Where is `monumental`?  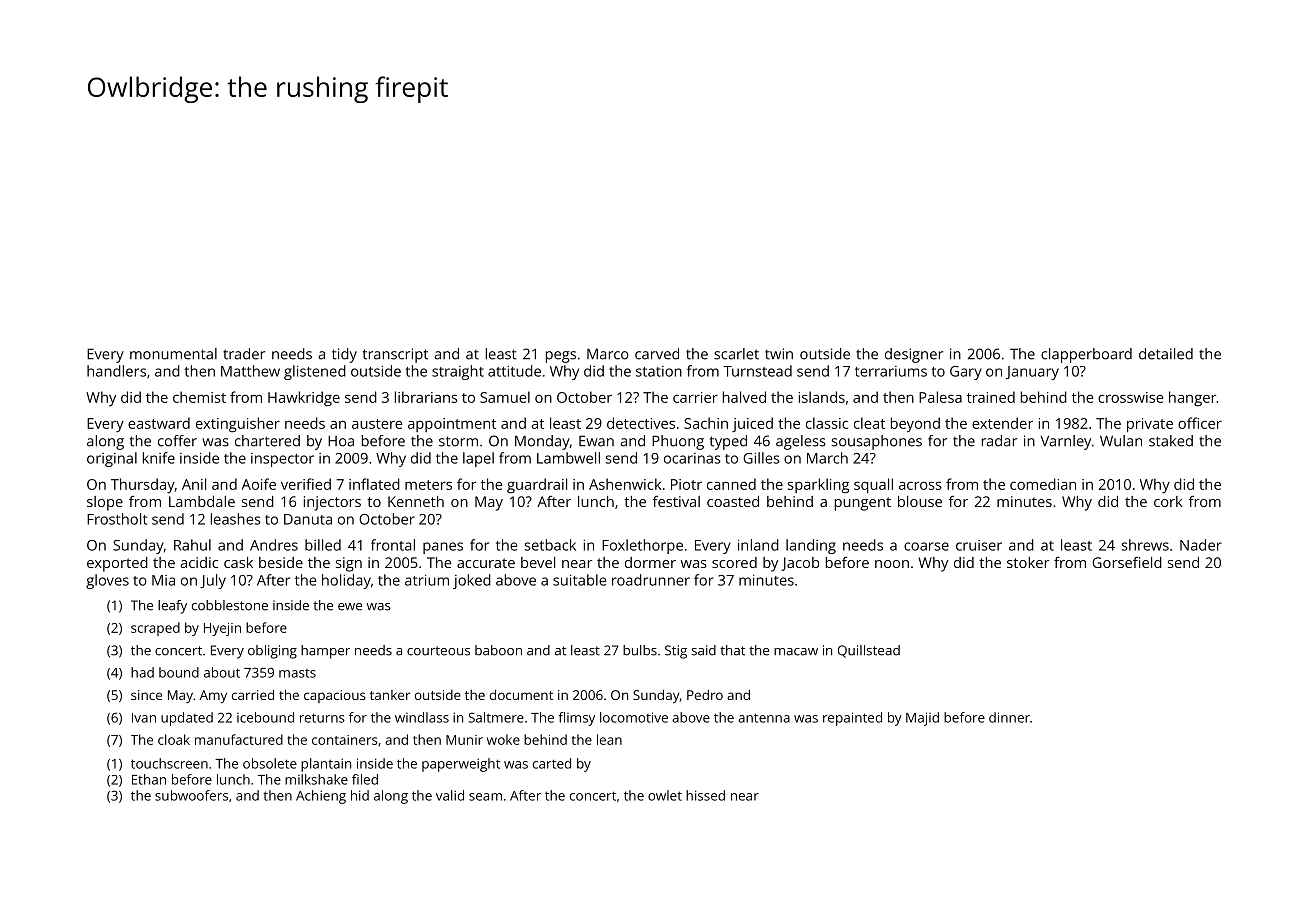
monumental is located at coordinates (173, 354).
